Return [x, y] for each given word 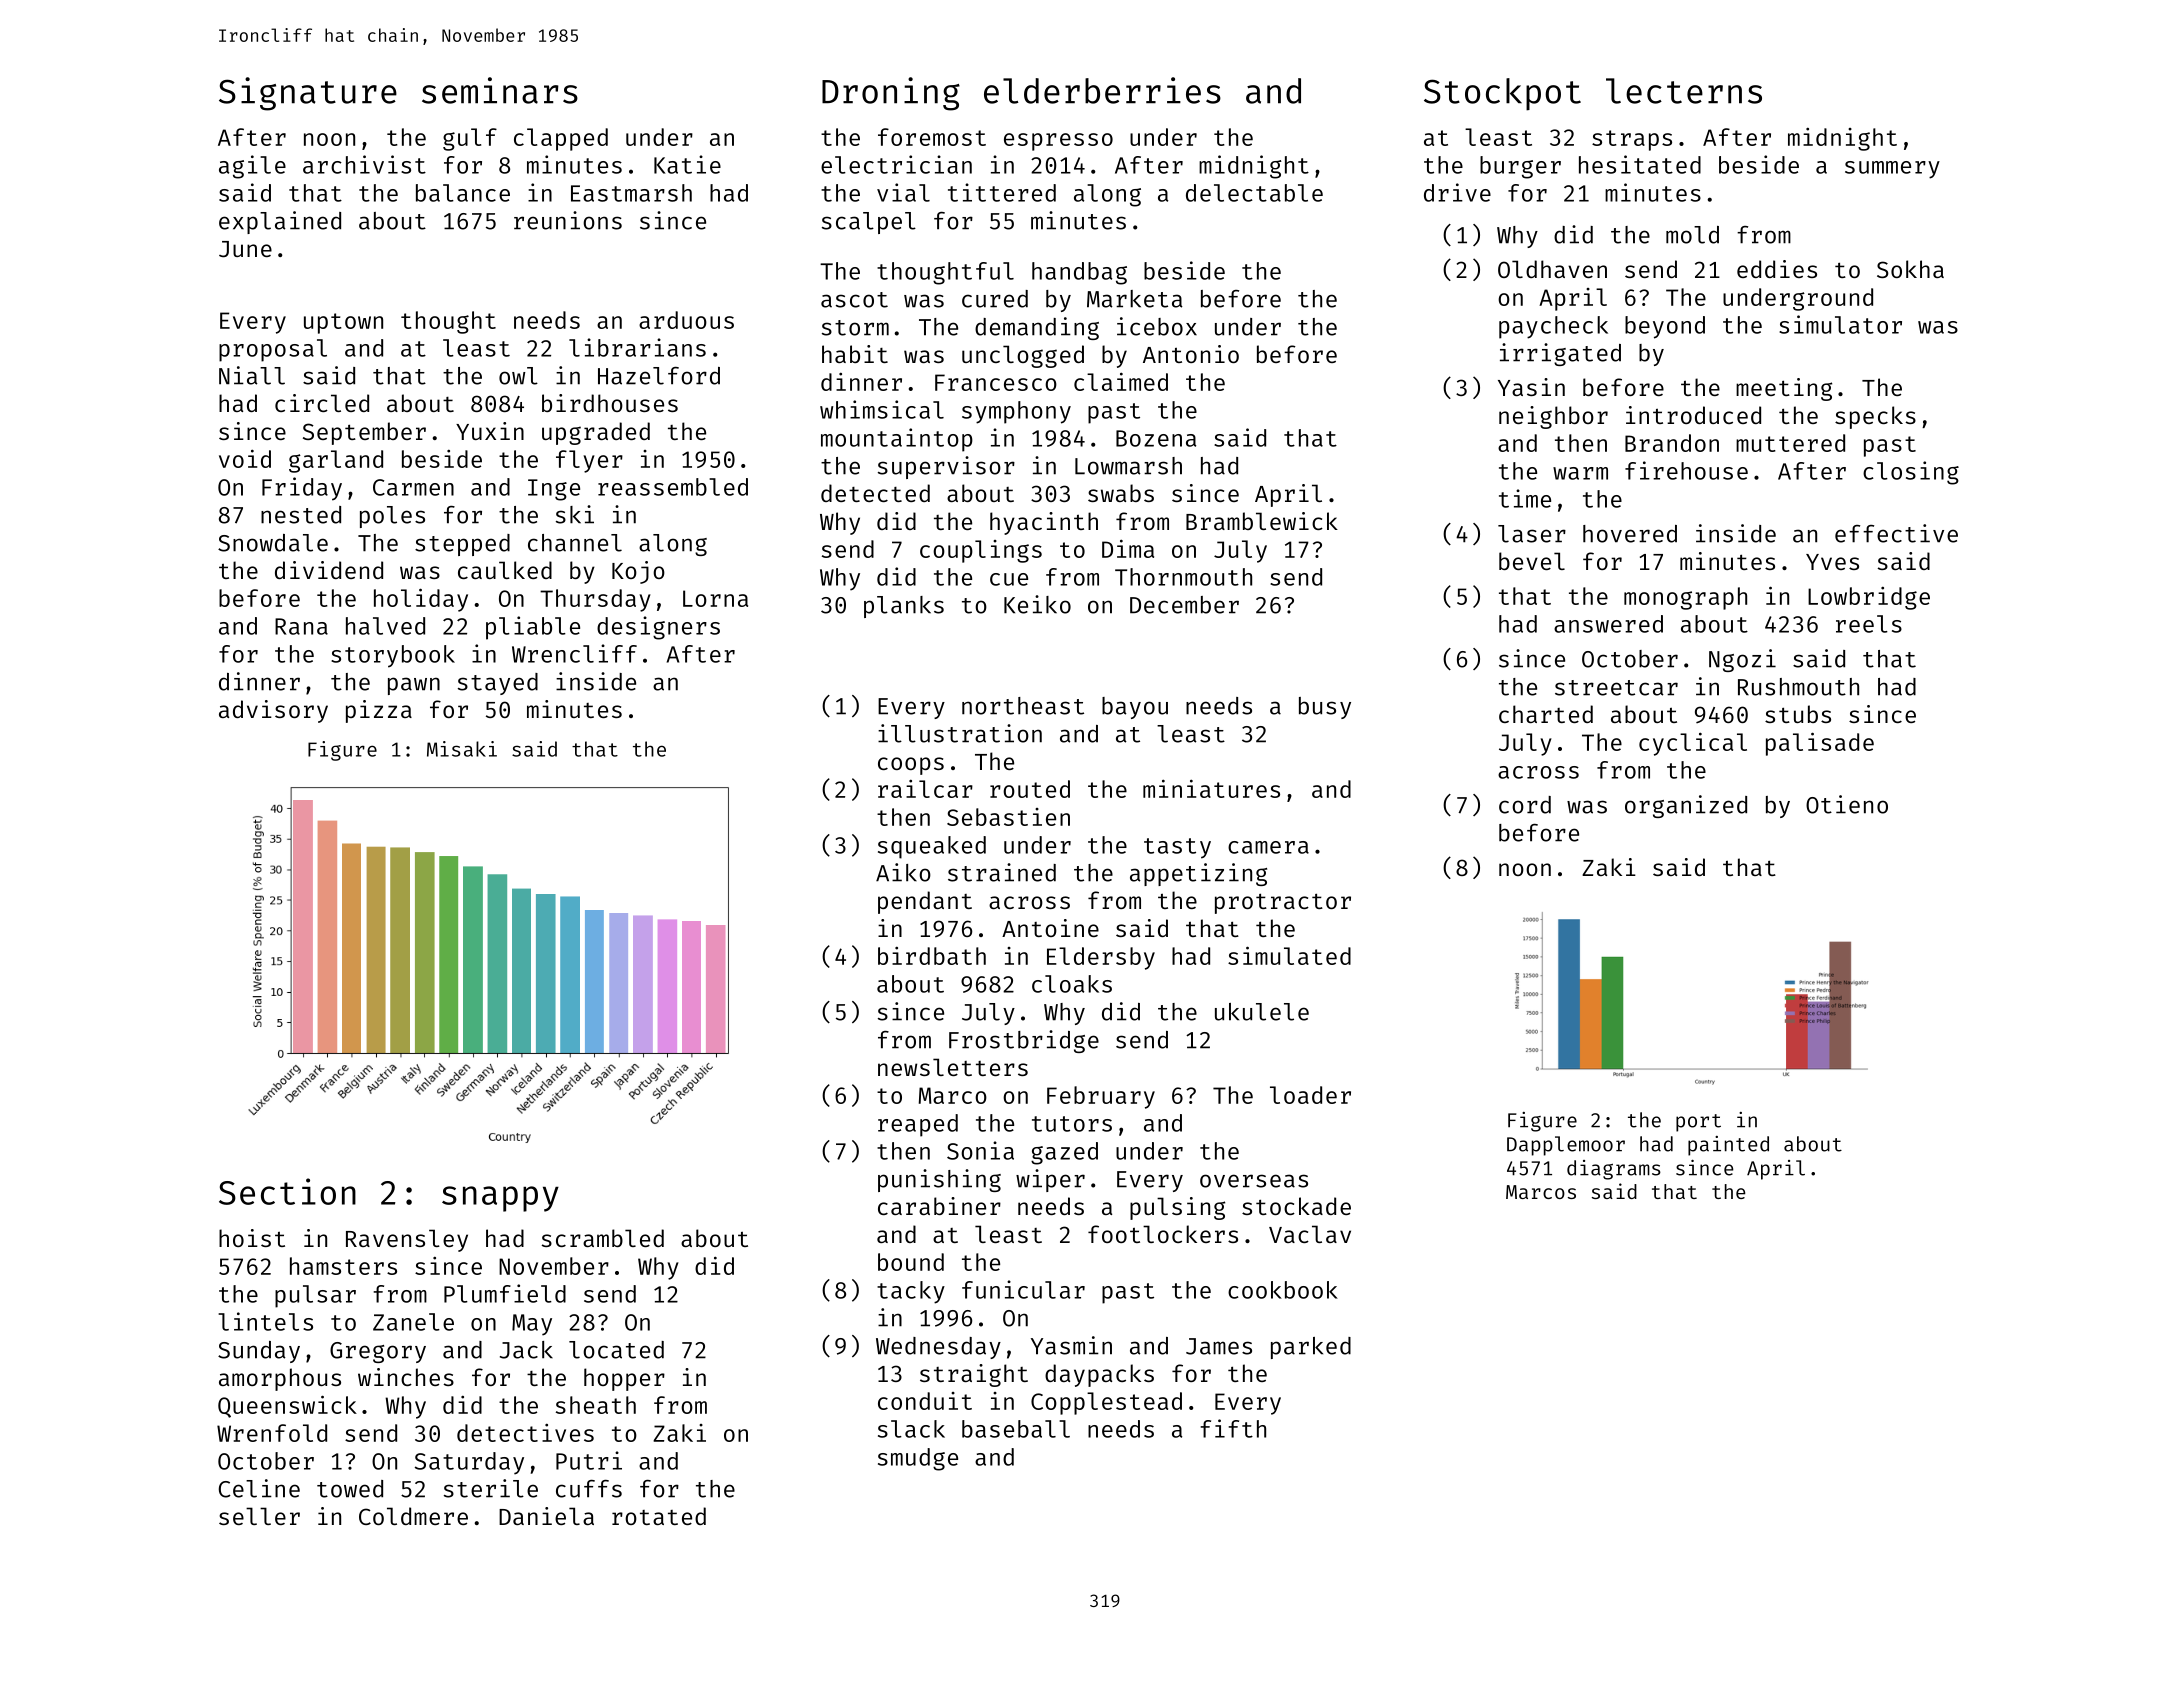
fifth [1233, 1428]
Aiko [903, 872]
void [245, 458]
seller [259, 1516]
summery [1892, 170]
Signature [308, 94]
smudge [918, 1459]
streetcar [1616, 688]
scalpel [869, 223]
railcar [925, 789]
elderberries [1102, 90]
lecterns [1684, 91]
